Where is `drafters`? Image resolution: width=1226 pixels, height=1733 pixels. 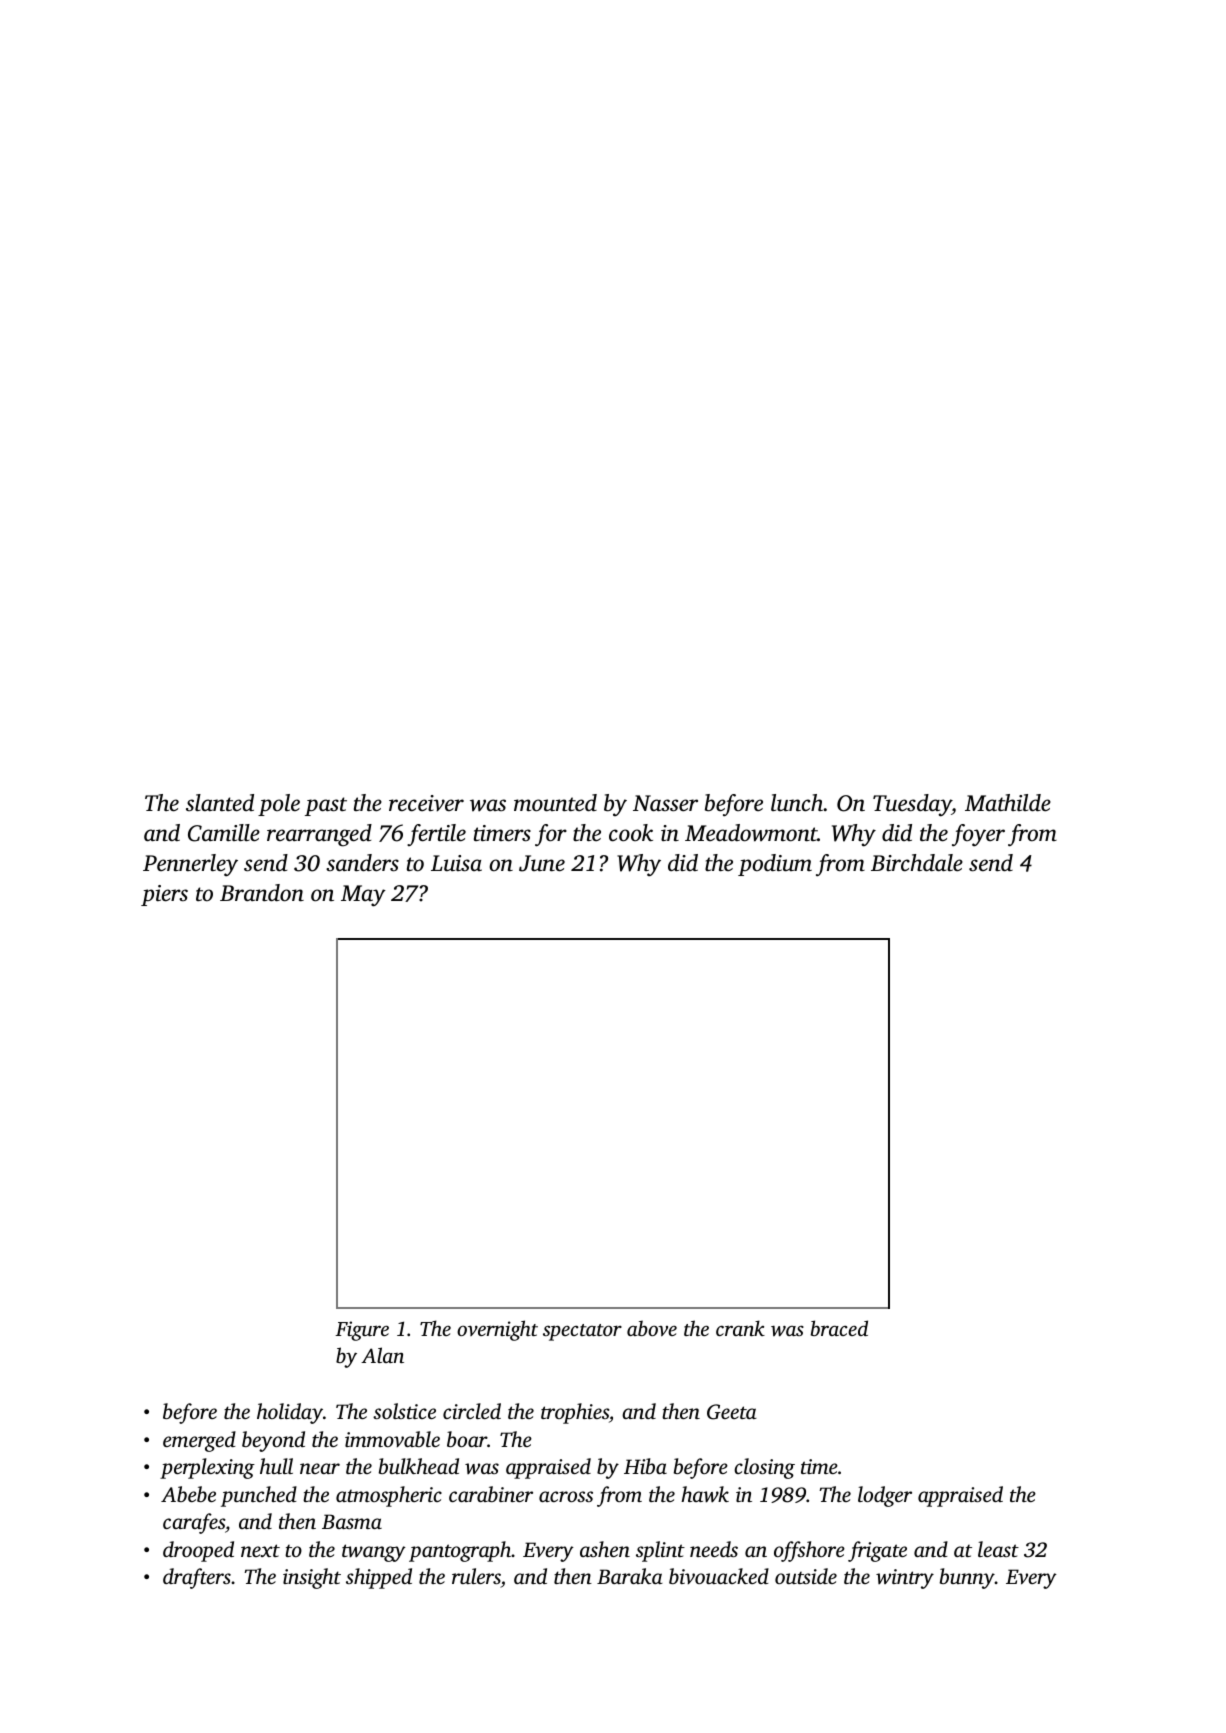 drafters is located at coordinates (197, 1578).
